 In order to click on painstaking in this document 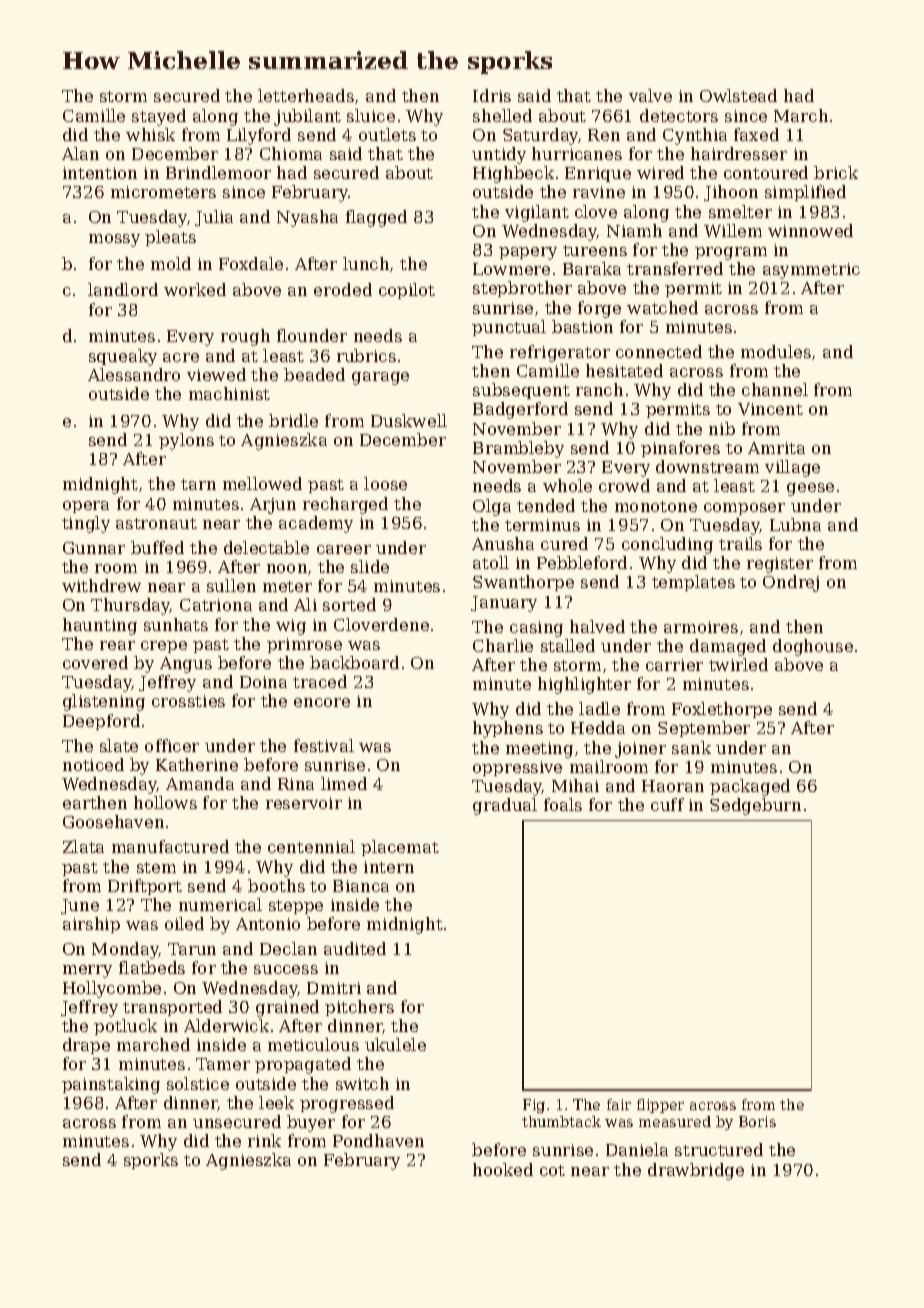, I will do `click(111, 1085)`.
